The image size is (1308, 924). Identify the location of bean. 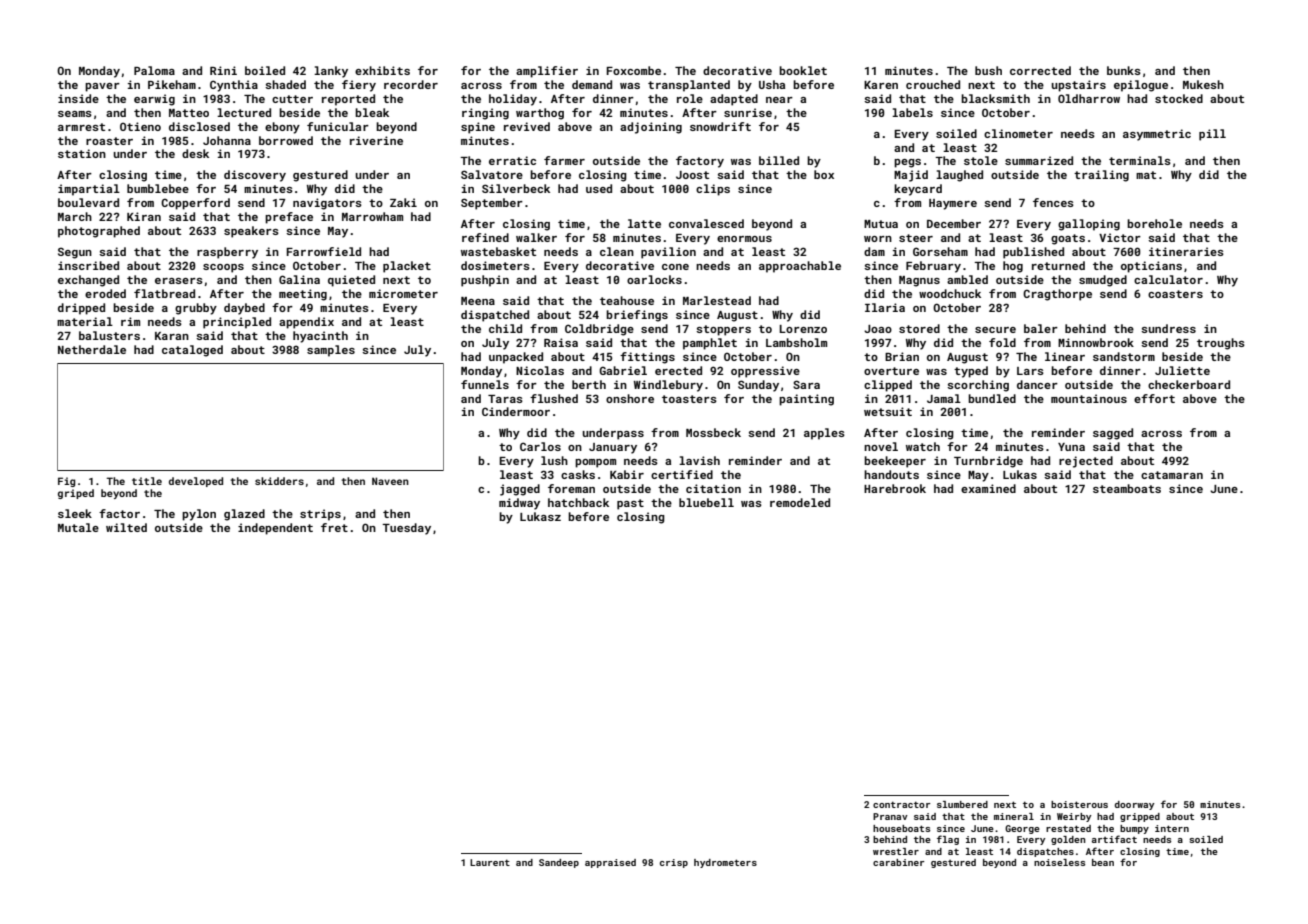
(1103, 862).
